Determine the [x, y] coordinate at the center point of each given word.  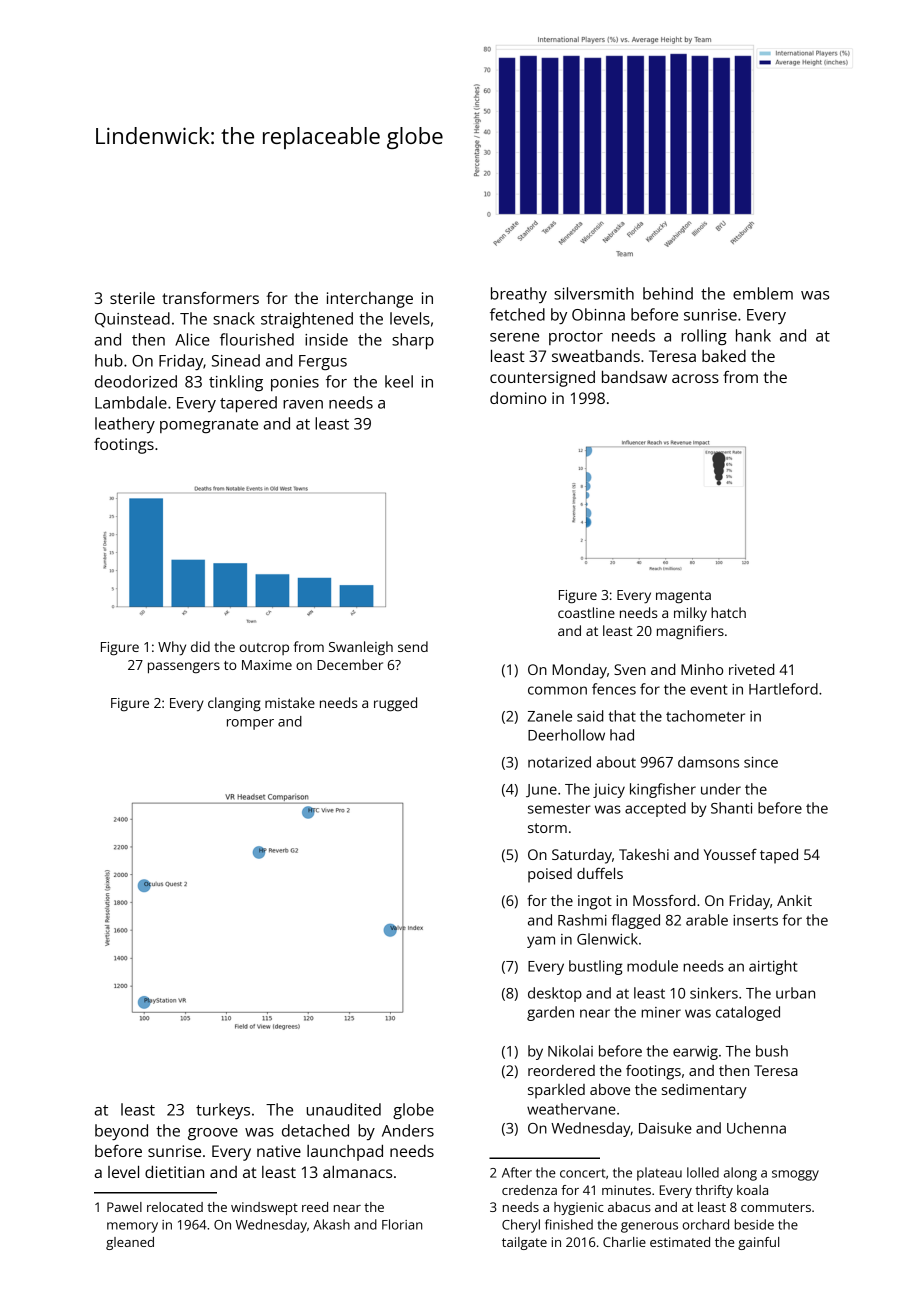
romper [250, 724]
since [761, 762]
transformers [210, 298]
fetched [517, 314]
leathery [125, 425]
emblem [763, 293]
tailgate [524, 1243]
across [695, 378]
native [279, 1151]
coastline [586, 612]
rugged [395, 704]
